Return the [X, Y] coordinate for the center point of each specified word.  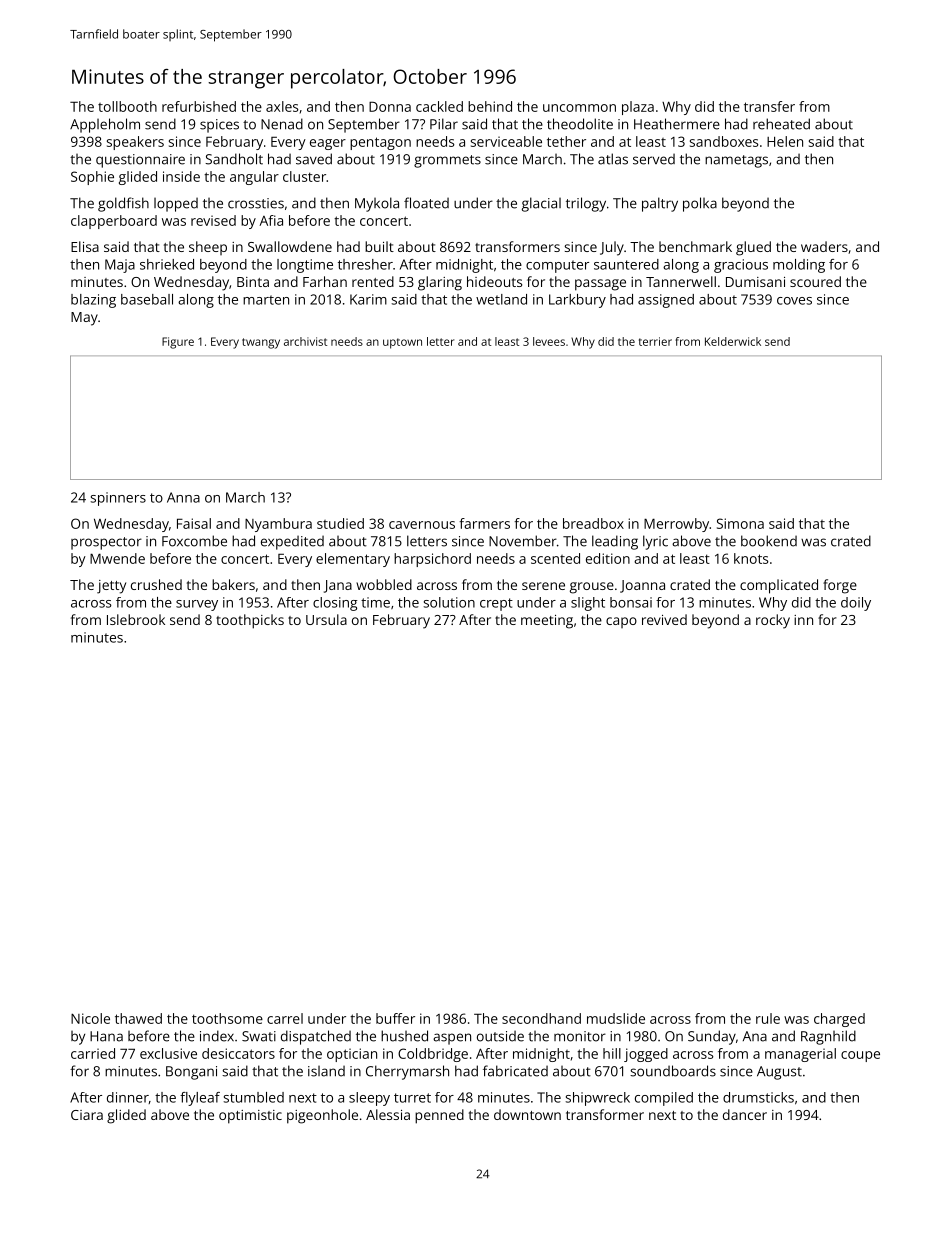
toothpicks [250, 621]
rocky [773, 621]
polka [700, 204]
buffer [395, 1018]
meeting [547, 622]
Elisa [85, 246]
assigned [666, 301]
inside [181, 176]
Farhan [325, 281]
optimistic [250, 1117]
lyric [655, 542]
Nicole [90, 1018]
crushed [156, 584]
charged [839, 1020]
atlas [613, 159]
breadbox [593, 523]
